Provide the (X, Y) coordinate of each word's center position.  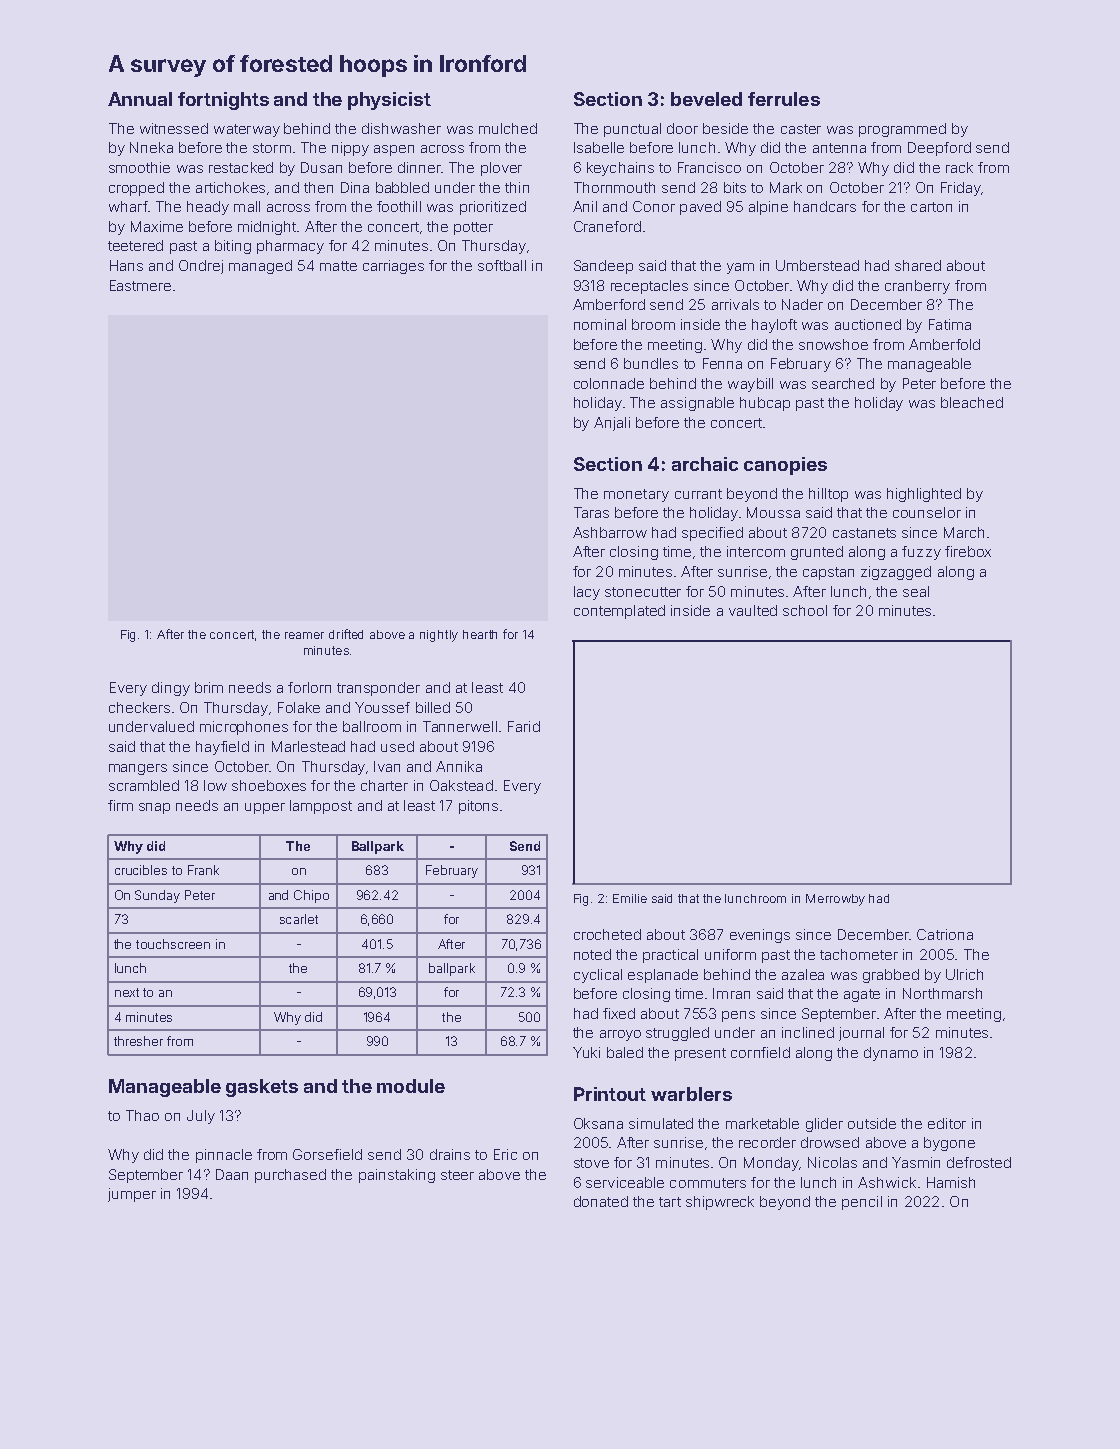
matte (338, 266)
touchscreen (173, 944)
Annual (140, 99)
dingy (171, 689)
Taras (591, 512)
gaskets (262, 1088)
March (964, 532)
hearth (480, 634)
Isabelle (599, 147)
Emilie (630, 898)
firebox (968, 551)
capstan (828, 573)
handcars (825, 206)
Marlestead (308, 746)
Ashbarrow (610, 532)
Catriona (945, 934)
